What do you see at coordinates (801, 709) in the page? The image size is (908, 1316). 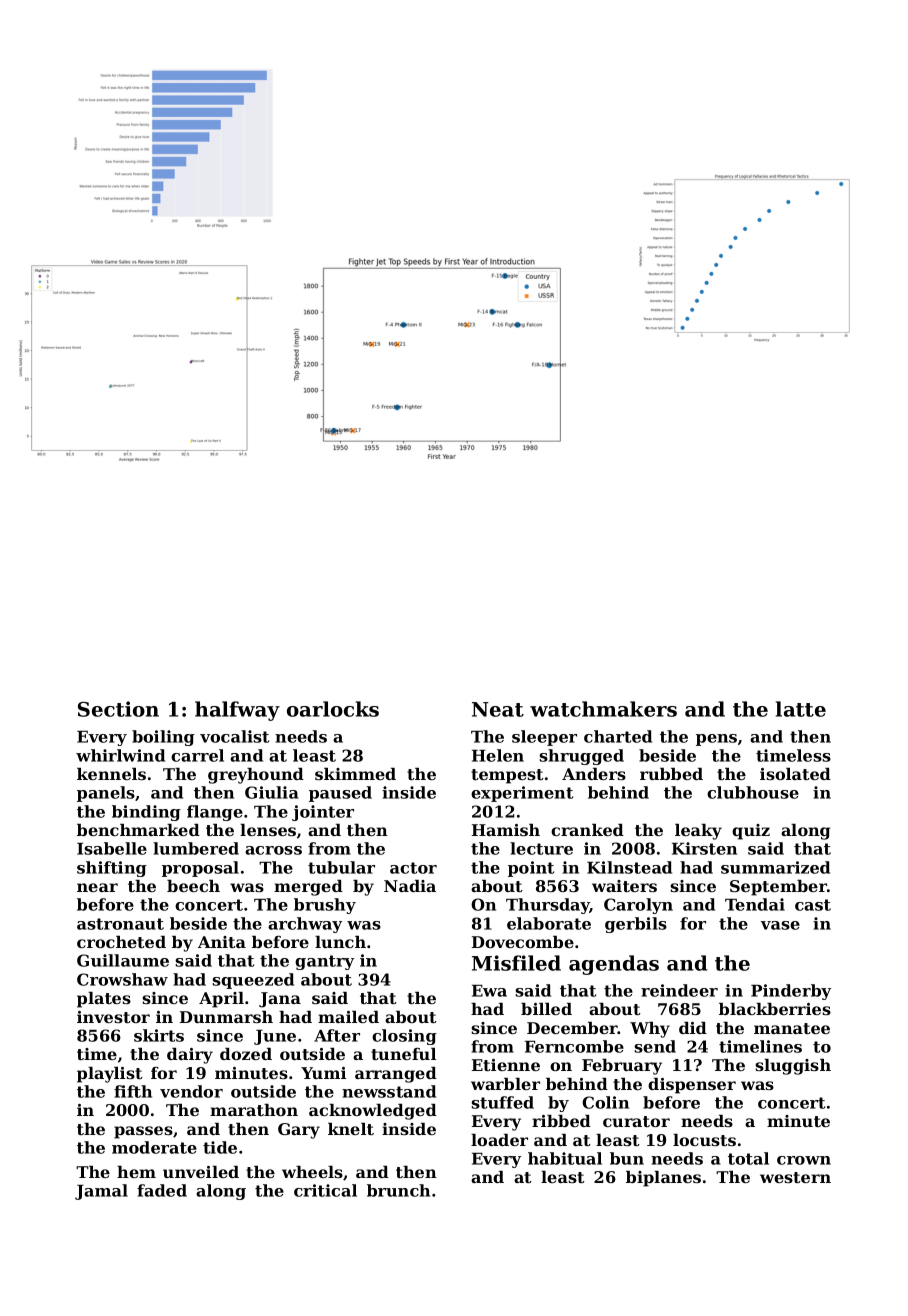 I see `latte` at bounding box center [801, 709].
